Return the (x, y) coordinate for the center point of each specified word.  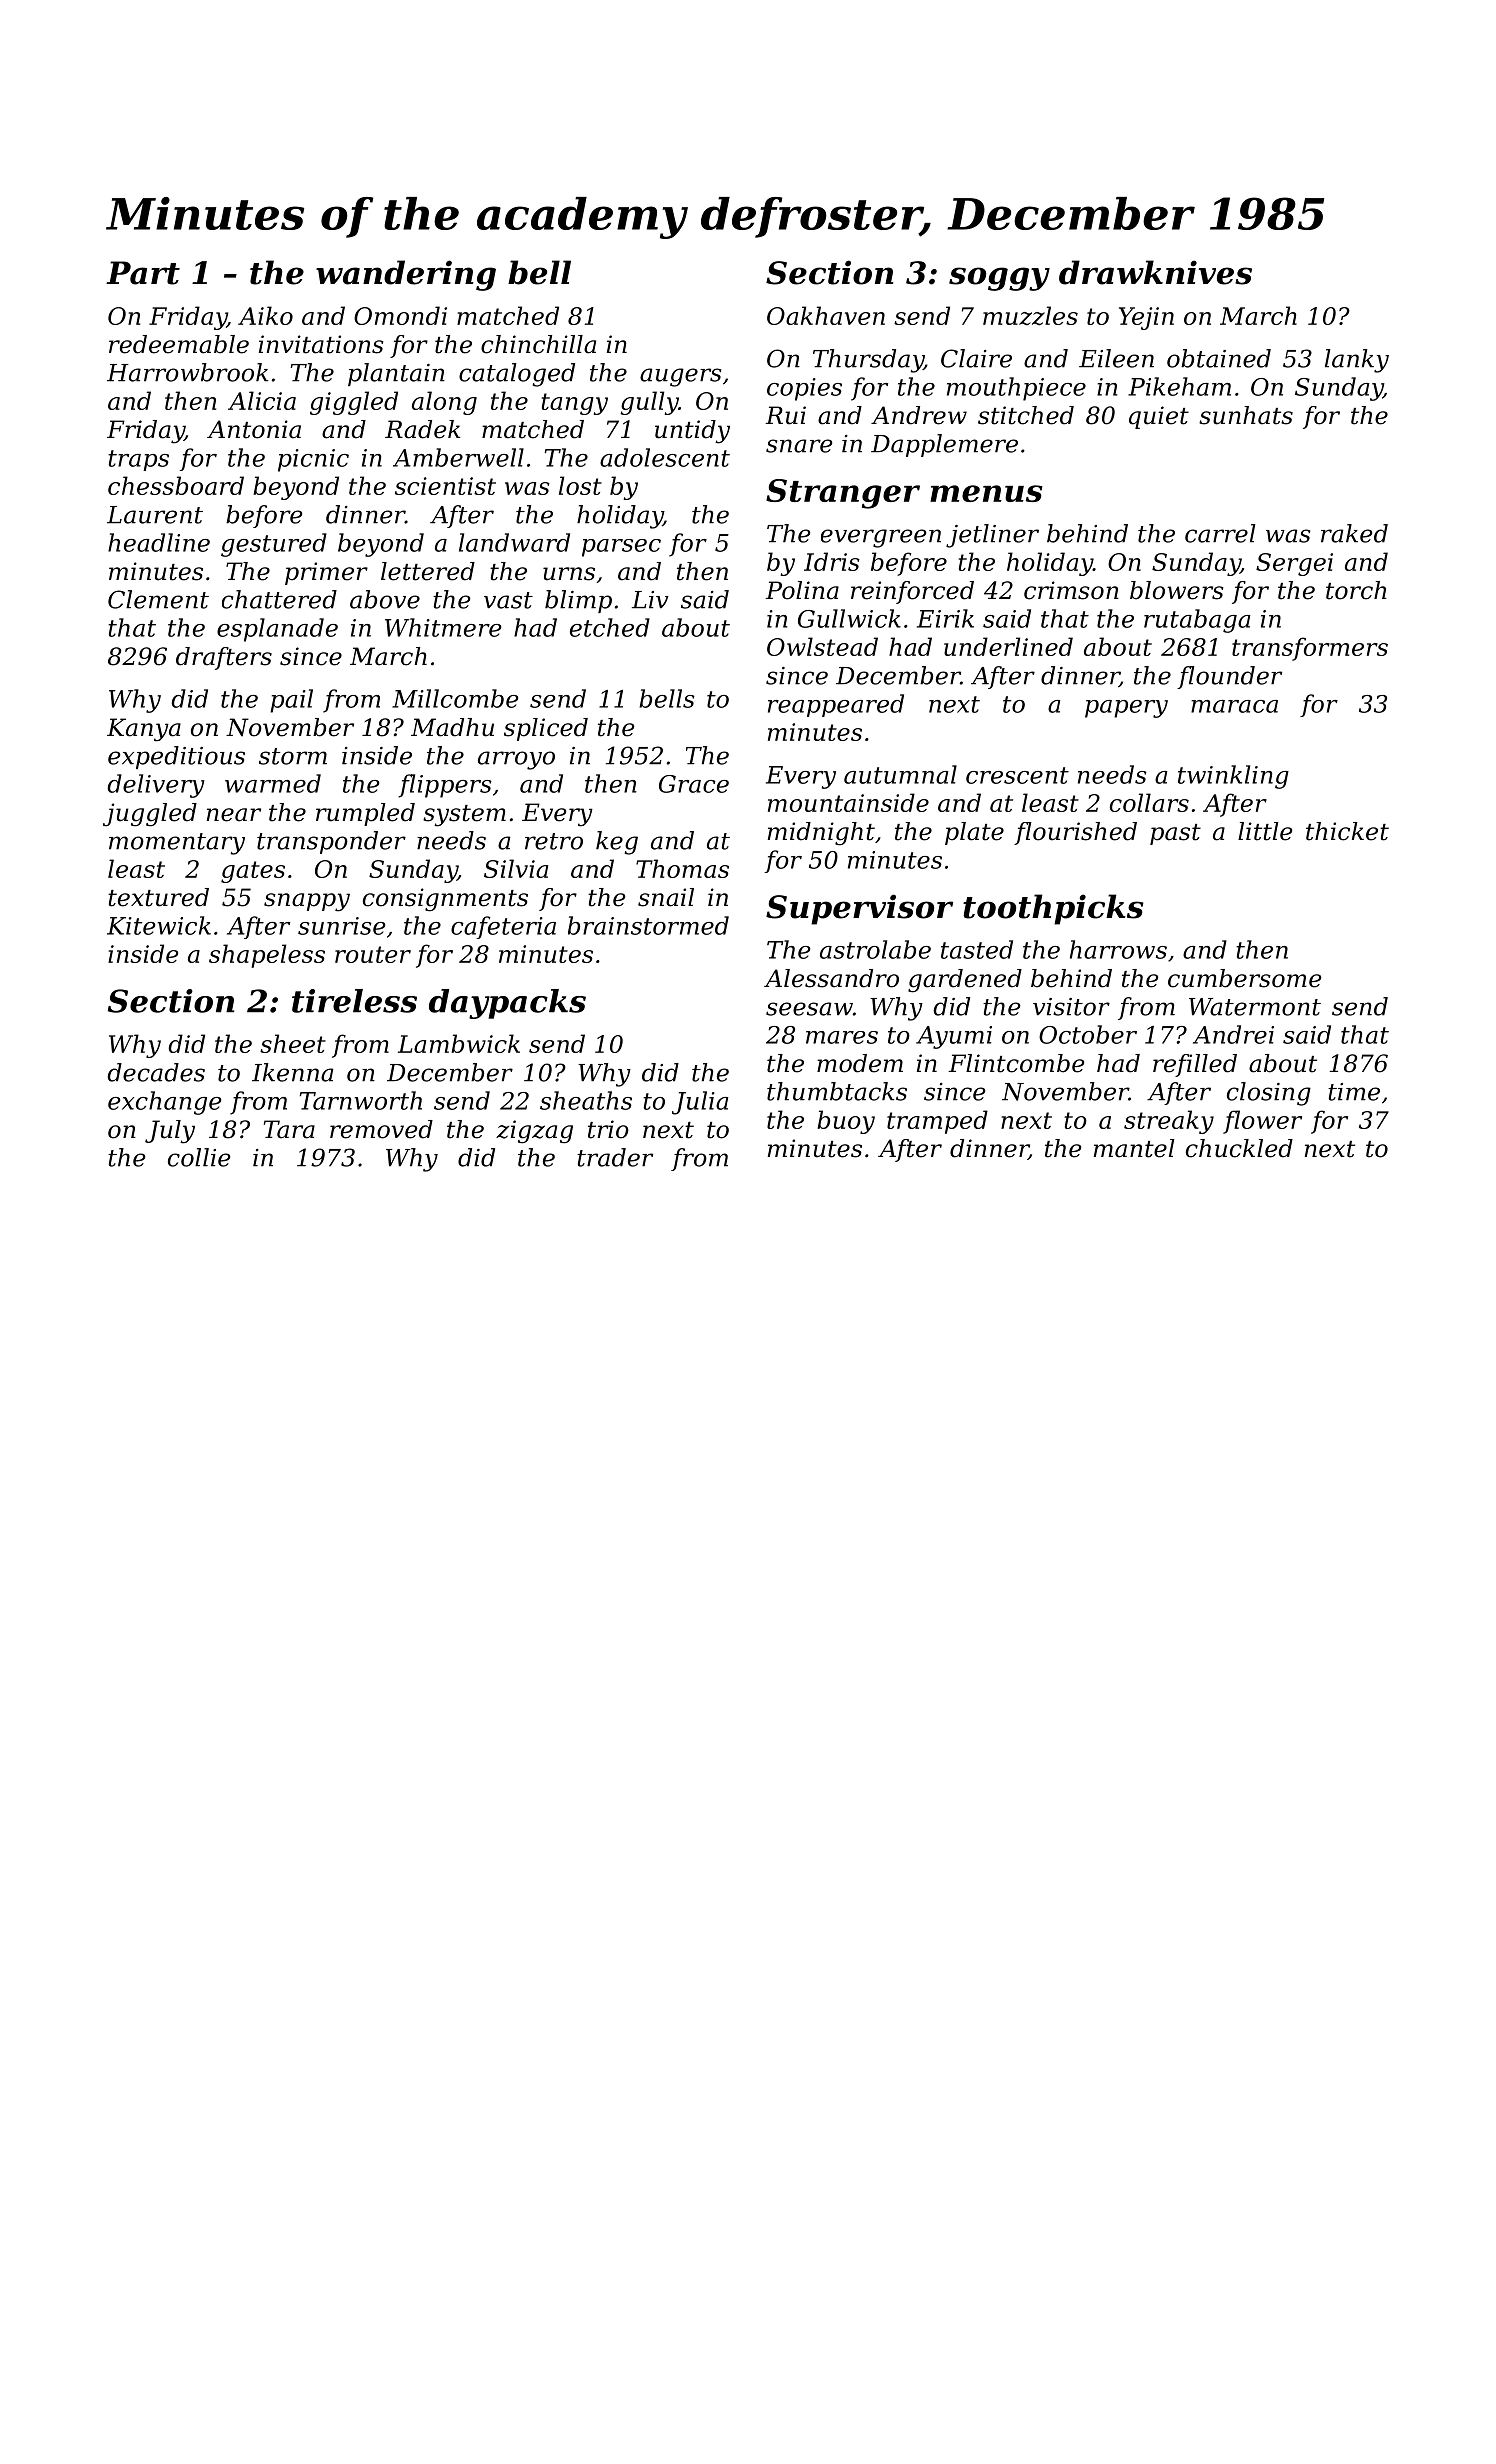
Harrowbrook (187, 372)
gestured (274, 545)
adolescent (665, 457)
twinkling (1233, 777)
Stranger (843, 494)
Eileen (1116, 358)
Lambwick (459, 1043)
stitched (1026, 415)
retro (554, 841)
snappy (307, 902)
